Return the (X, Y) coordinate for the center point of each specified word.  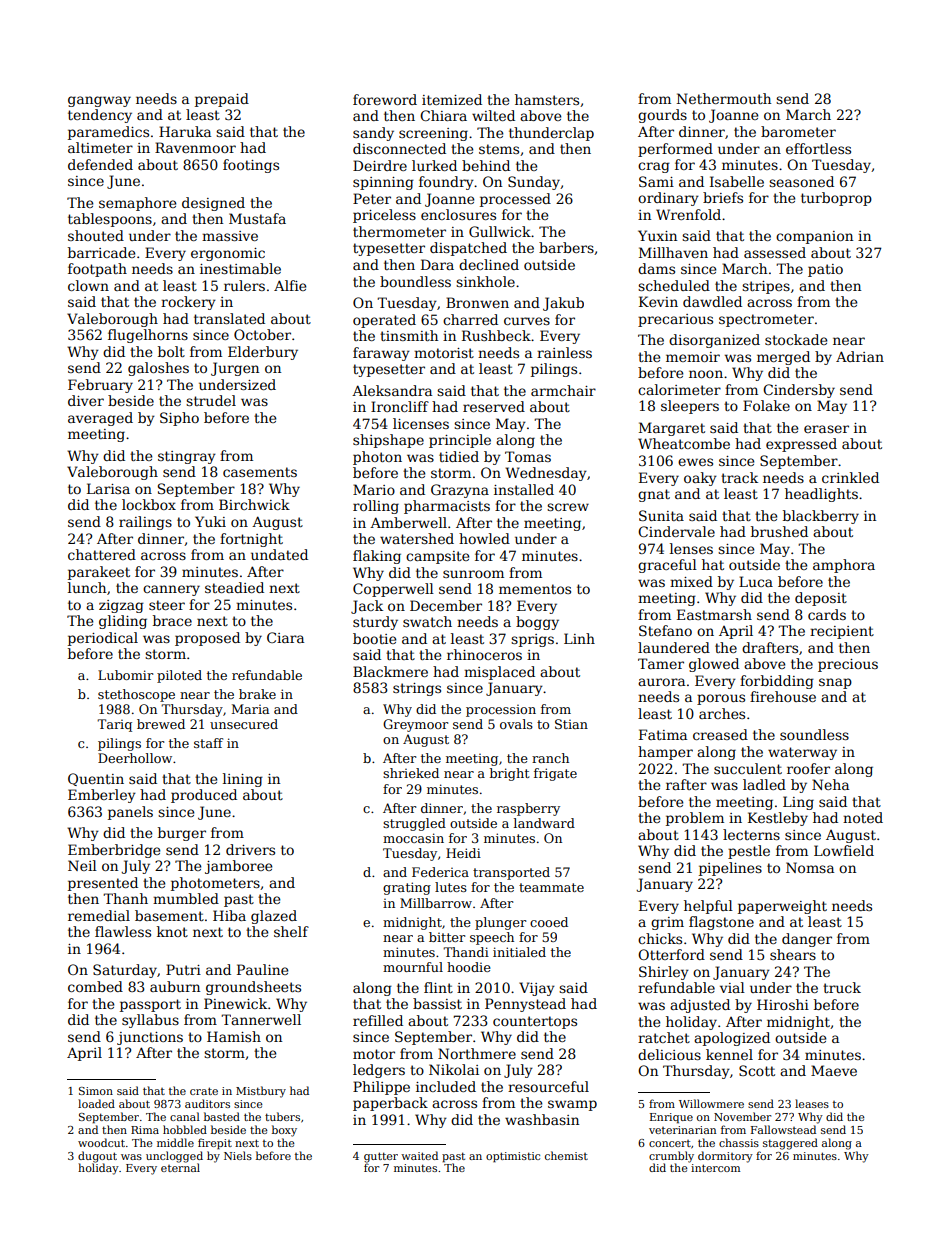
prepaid (222, 100)
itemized (452, 99)
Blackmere (390, 671)
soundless (814, 734)
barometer (798, 131)
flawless (123, 931)
